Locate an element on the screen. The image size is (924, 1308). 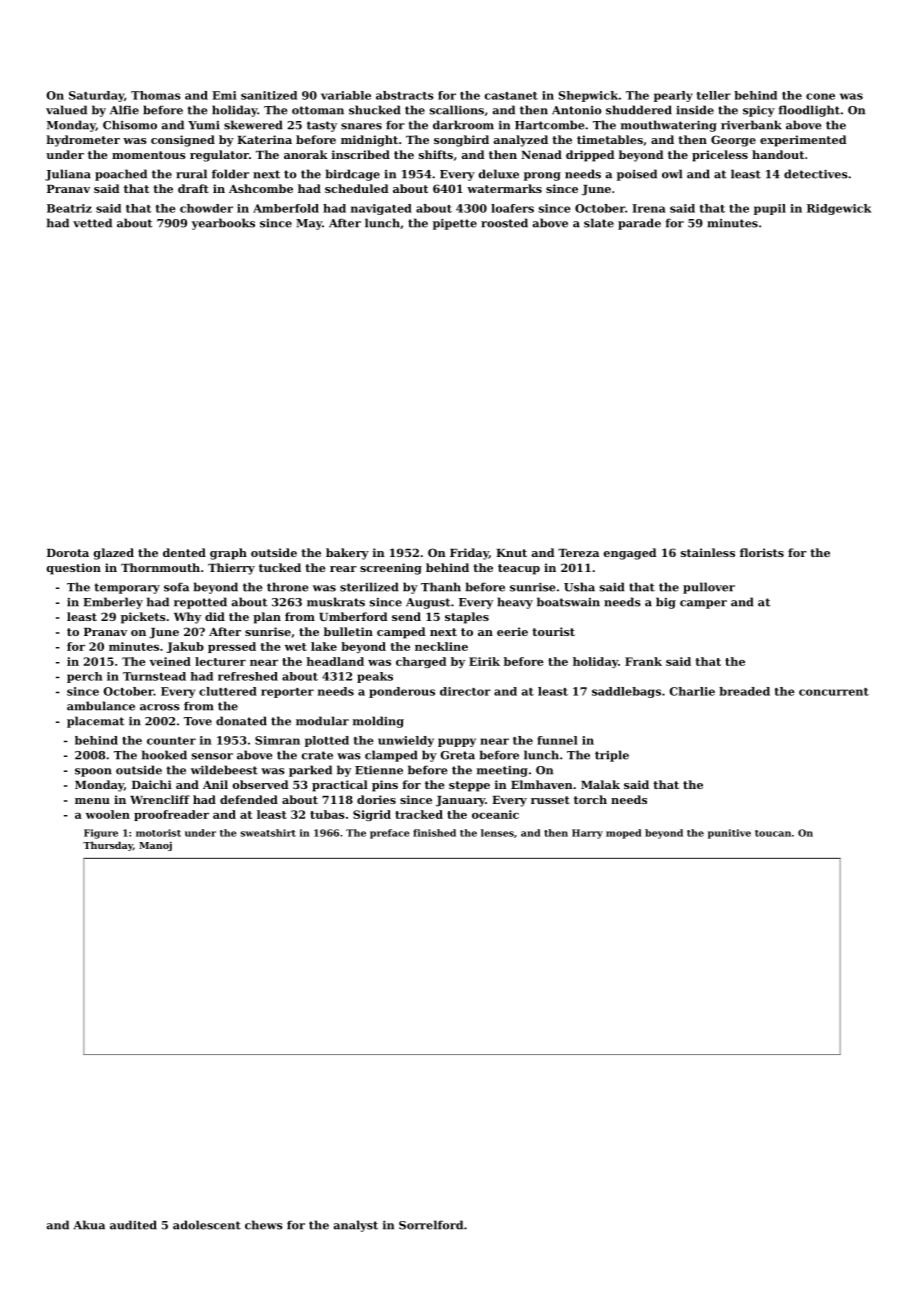
Akua is located at coordinates (89, 1225).
